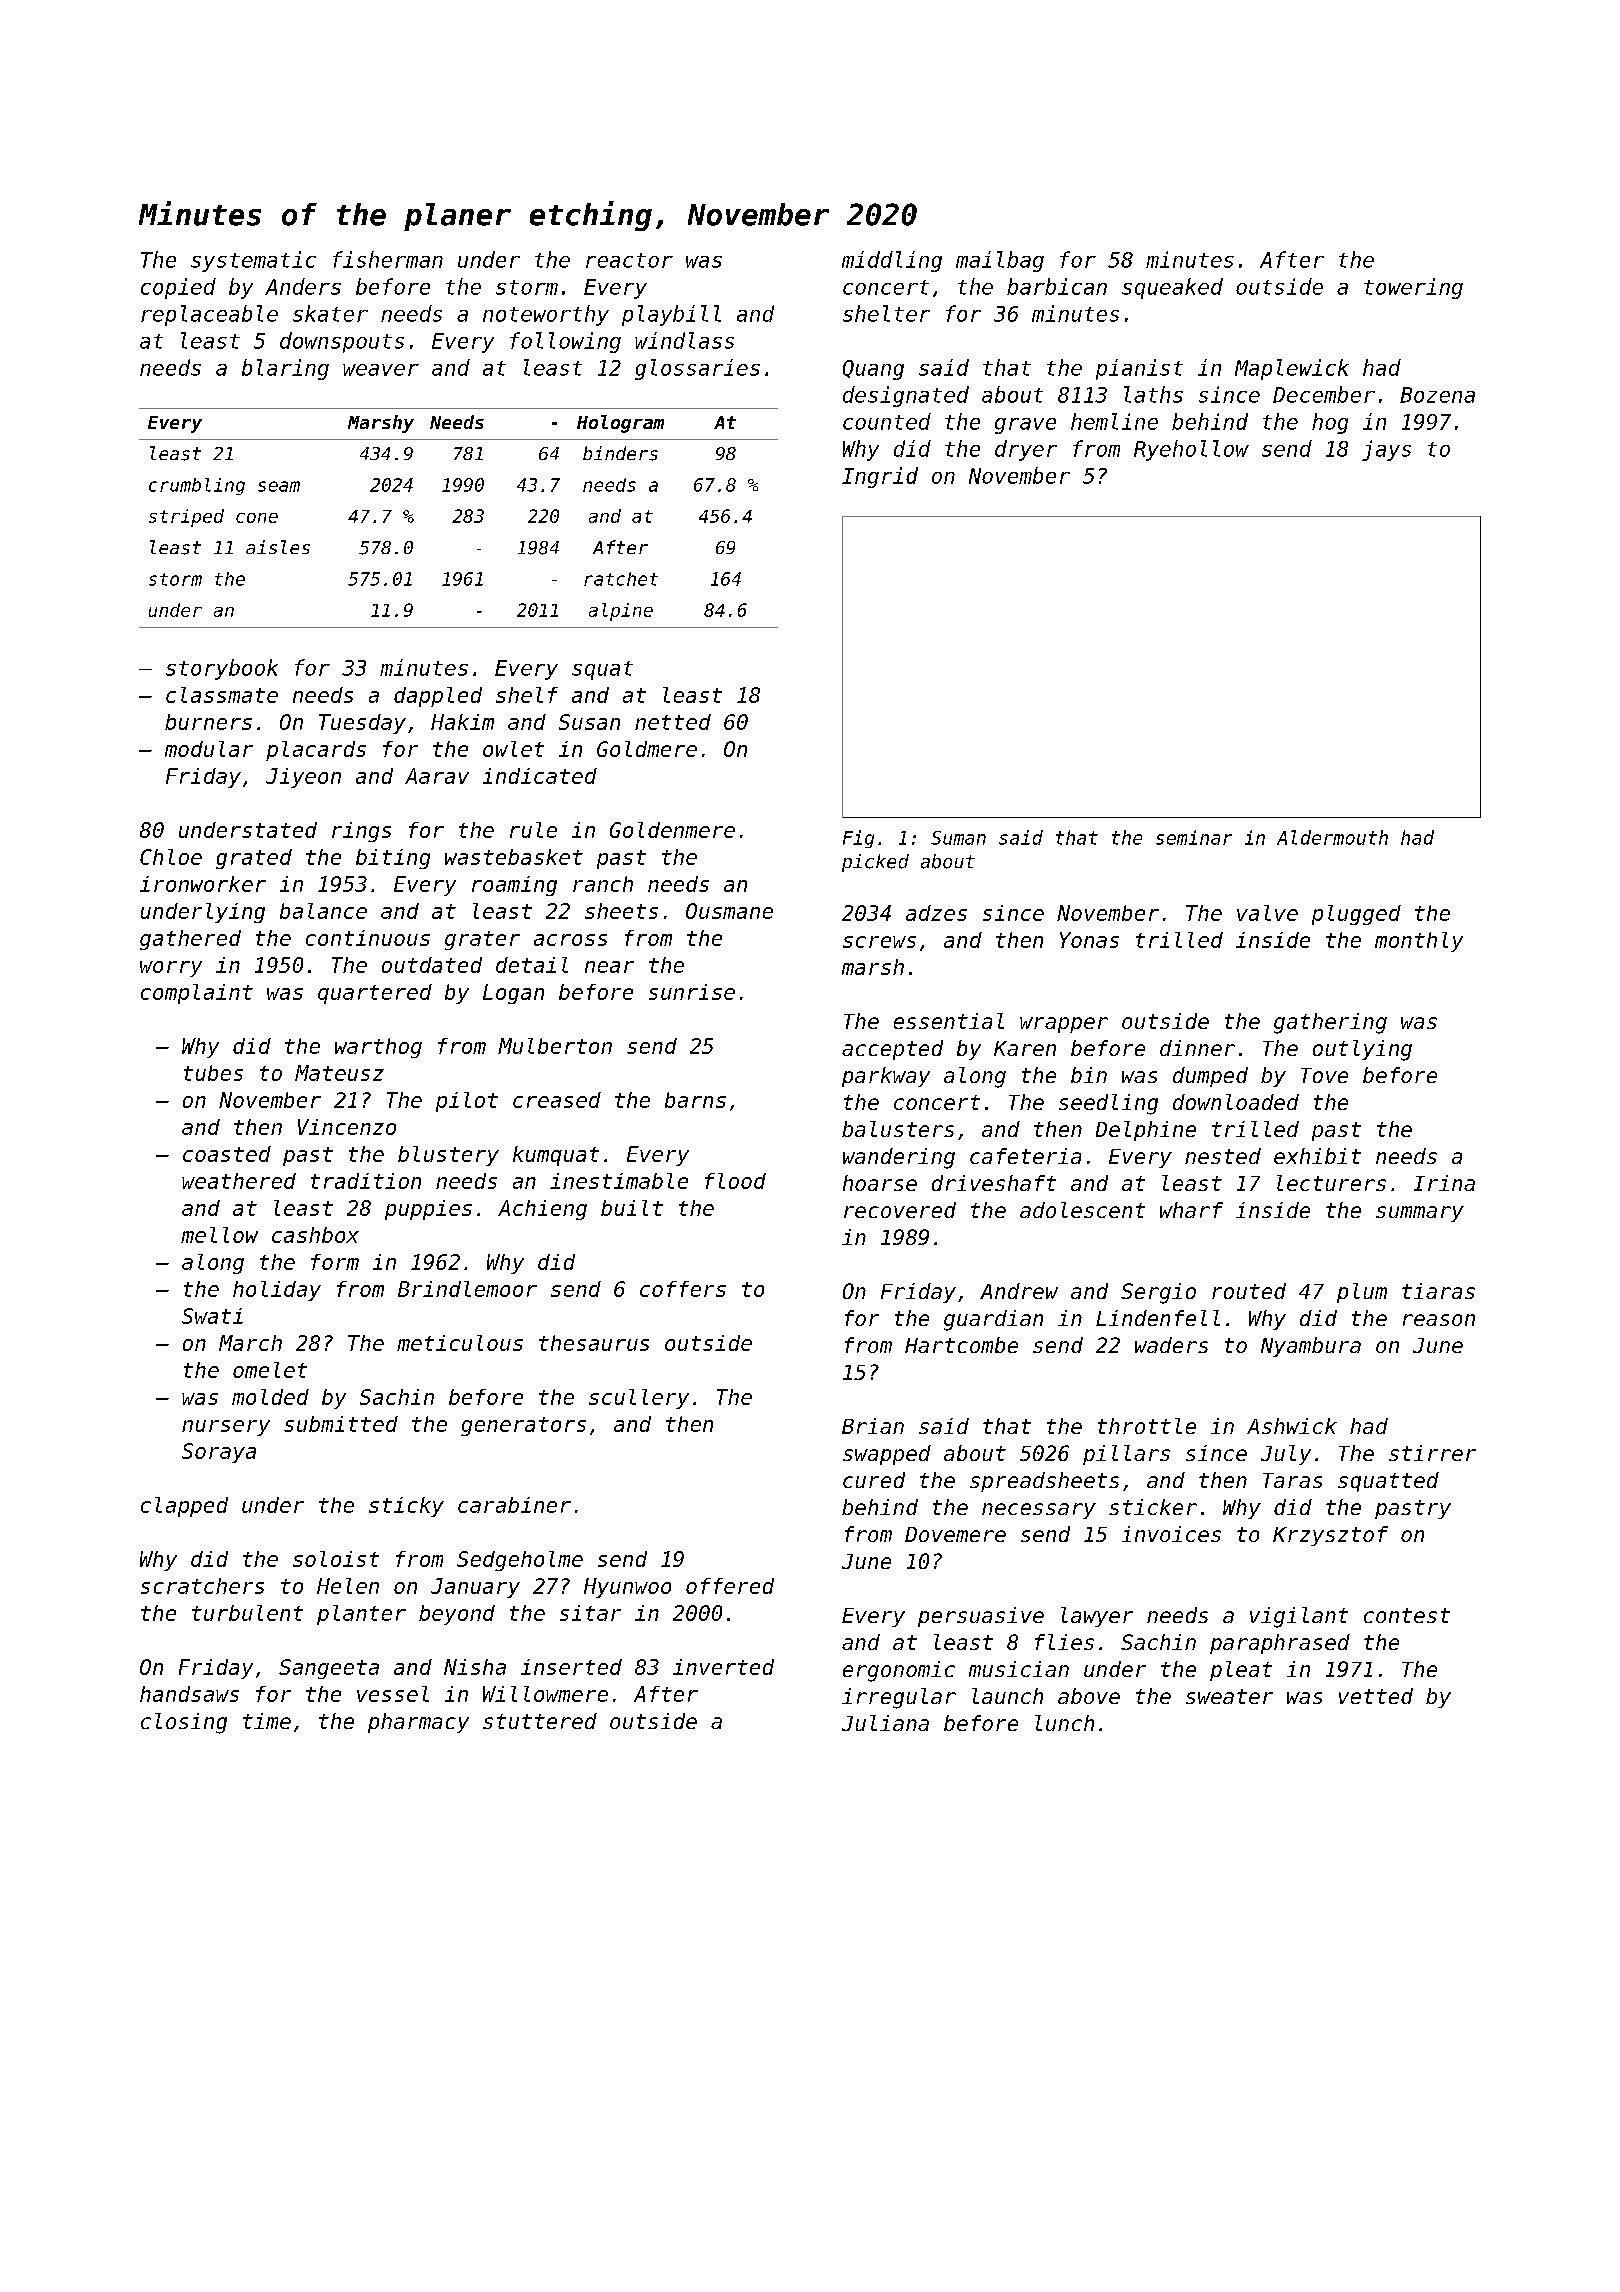 This page has height=2292, width=1620. Describe the element at coordinates (629, 260) in the page. I see `reactor` at that location.
